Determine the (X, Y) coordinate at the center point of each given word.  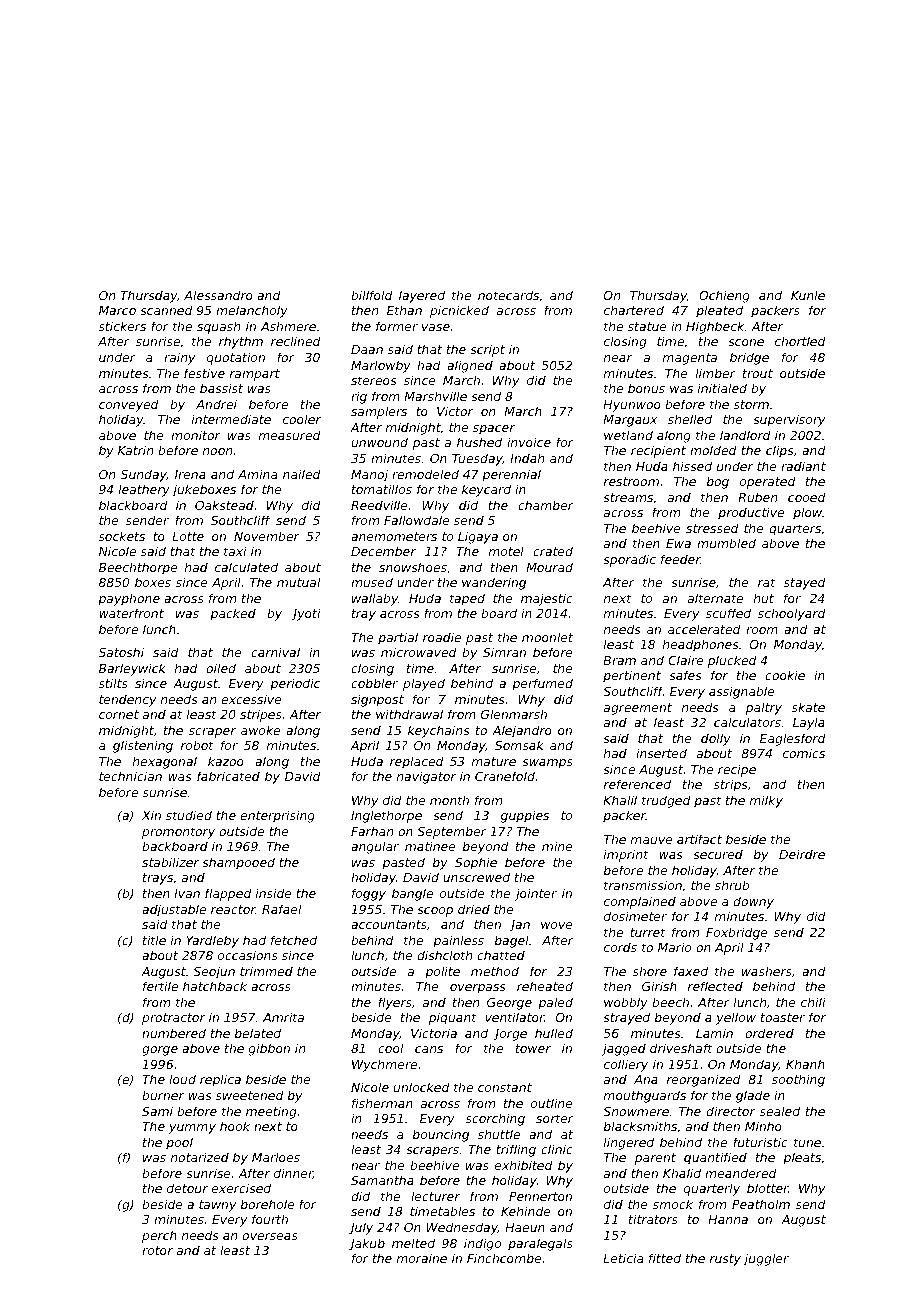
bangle (412, 894)
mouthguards (645, 1096)
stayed (805, 583)
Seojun (214, 972)
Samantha (382, 1180)
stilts (113, 683)
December (383, 551)
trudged (666, 801)
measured (290, 435)
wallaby (375, 599)
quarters (795, 530)
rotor (157, 1250)
